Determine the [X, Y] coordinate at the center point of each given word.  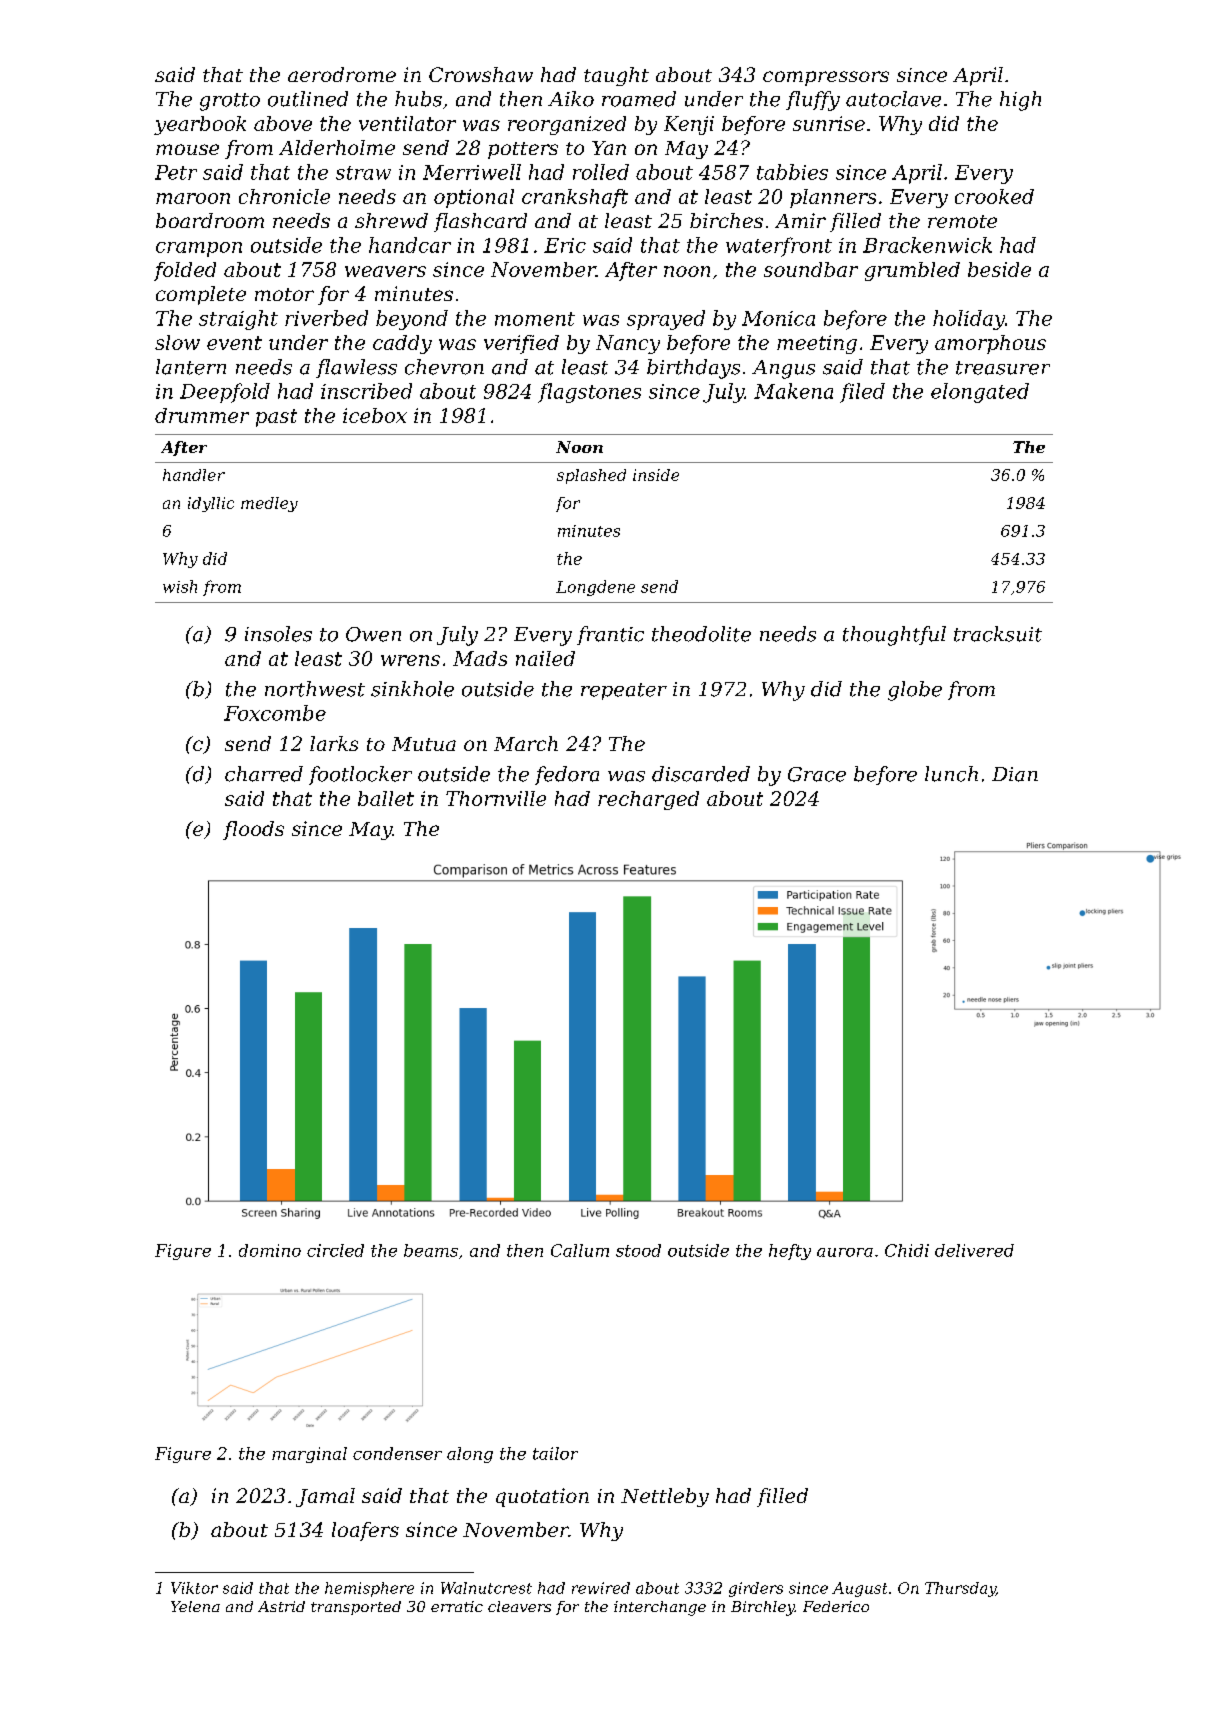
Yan [609, 148]
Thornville [496, 798]
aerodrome [342, 74]
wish [180, 586]
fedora [567, 775]
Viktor [194, 1588]
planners [833, 198]
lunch [951, 774]
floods [253, 830]
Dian [1015, 774]
